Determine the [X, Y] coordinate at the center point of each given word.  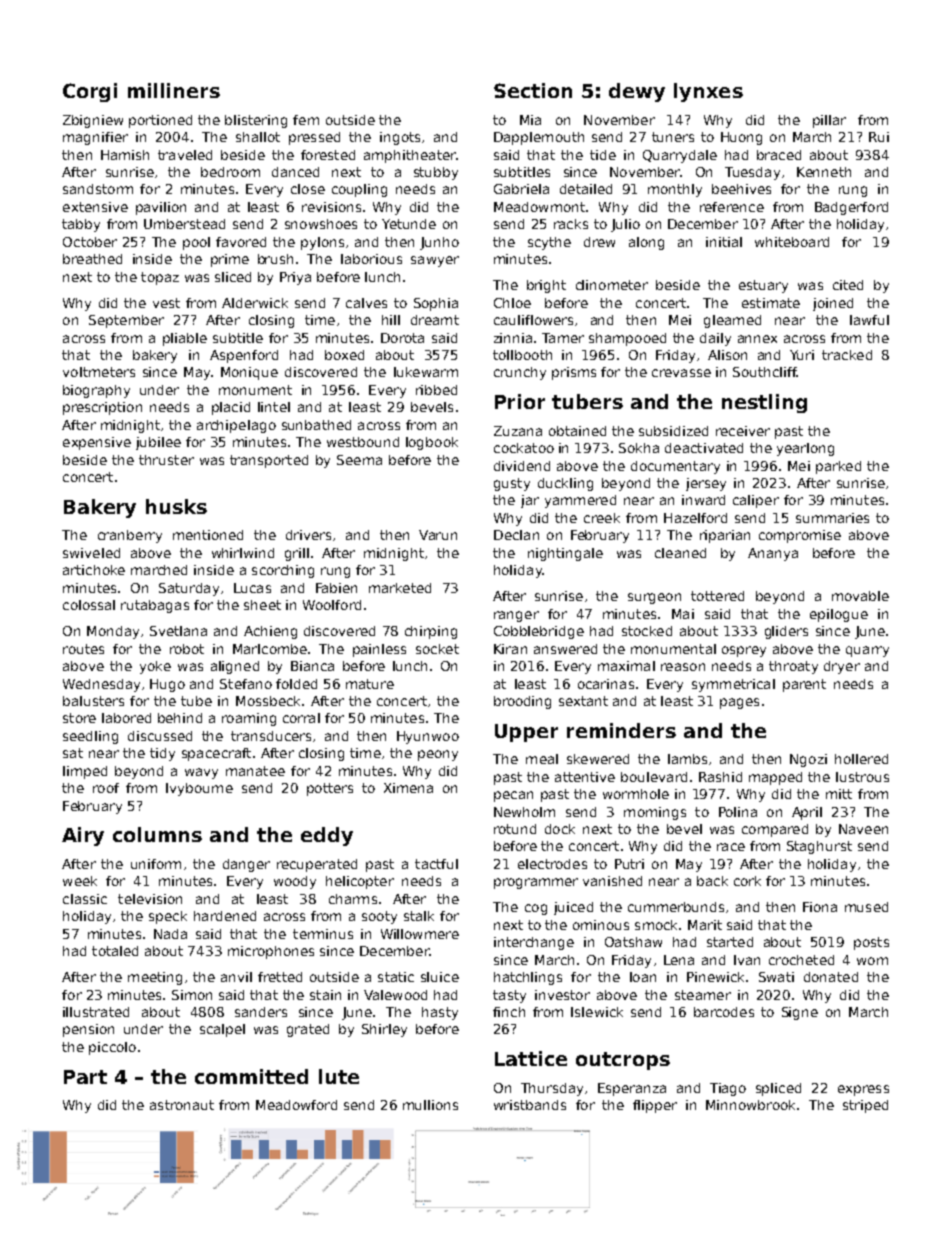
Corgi [90, 92]
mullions [430, 1105]
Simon [192, 995]
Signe [800, 1013]
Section [533, 90]
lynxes [708, 92]
